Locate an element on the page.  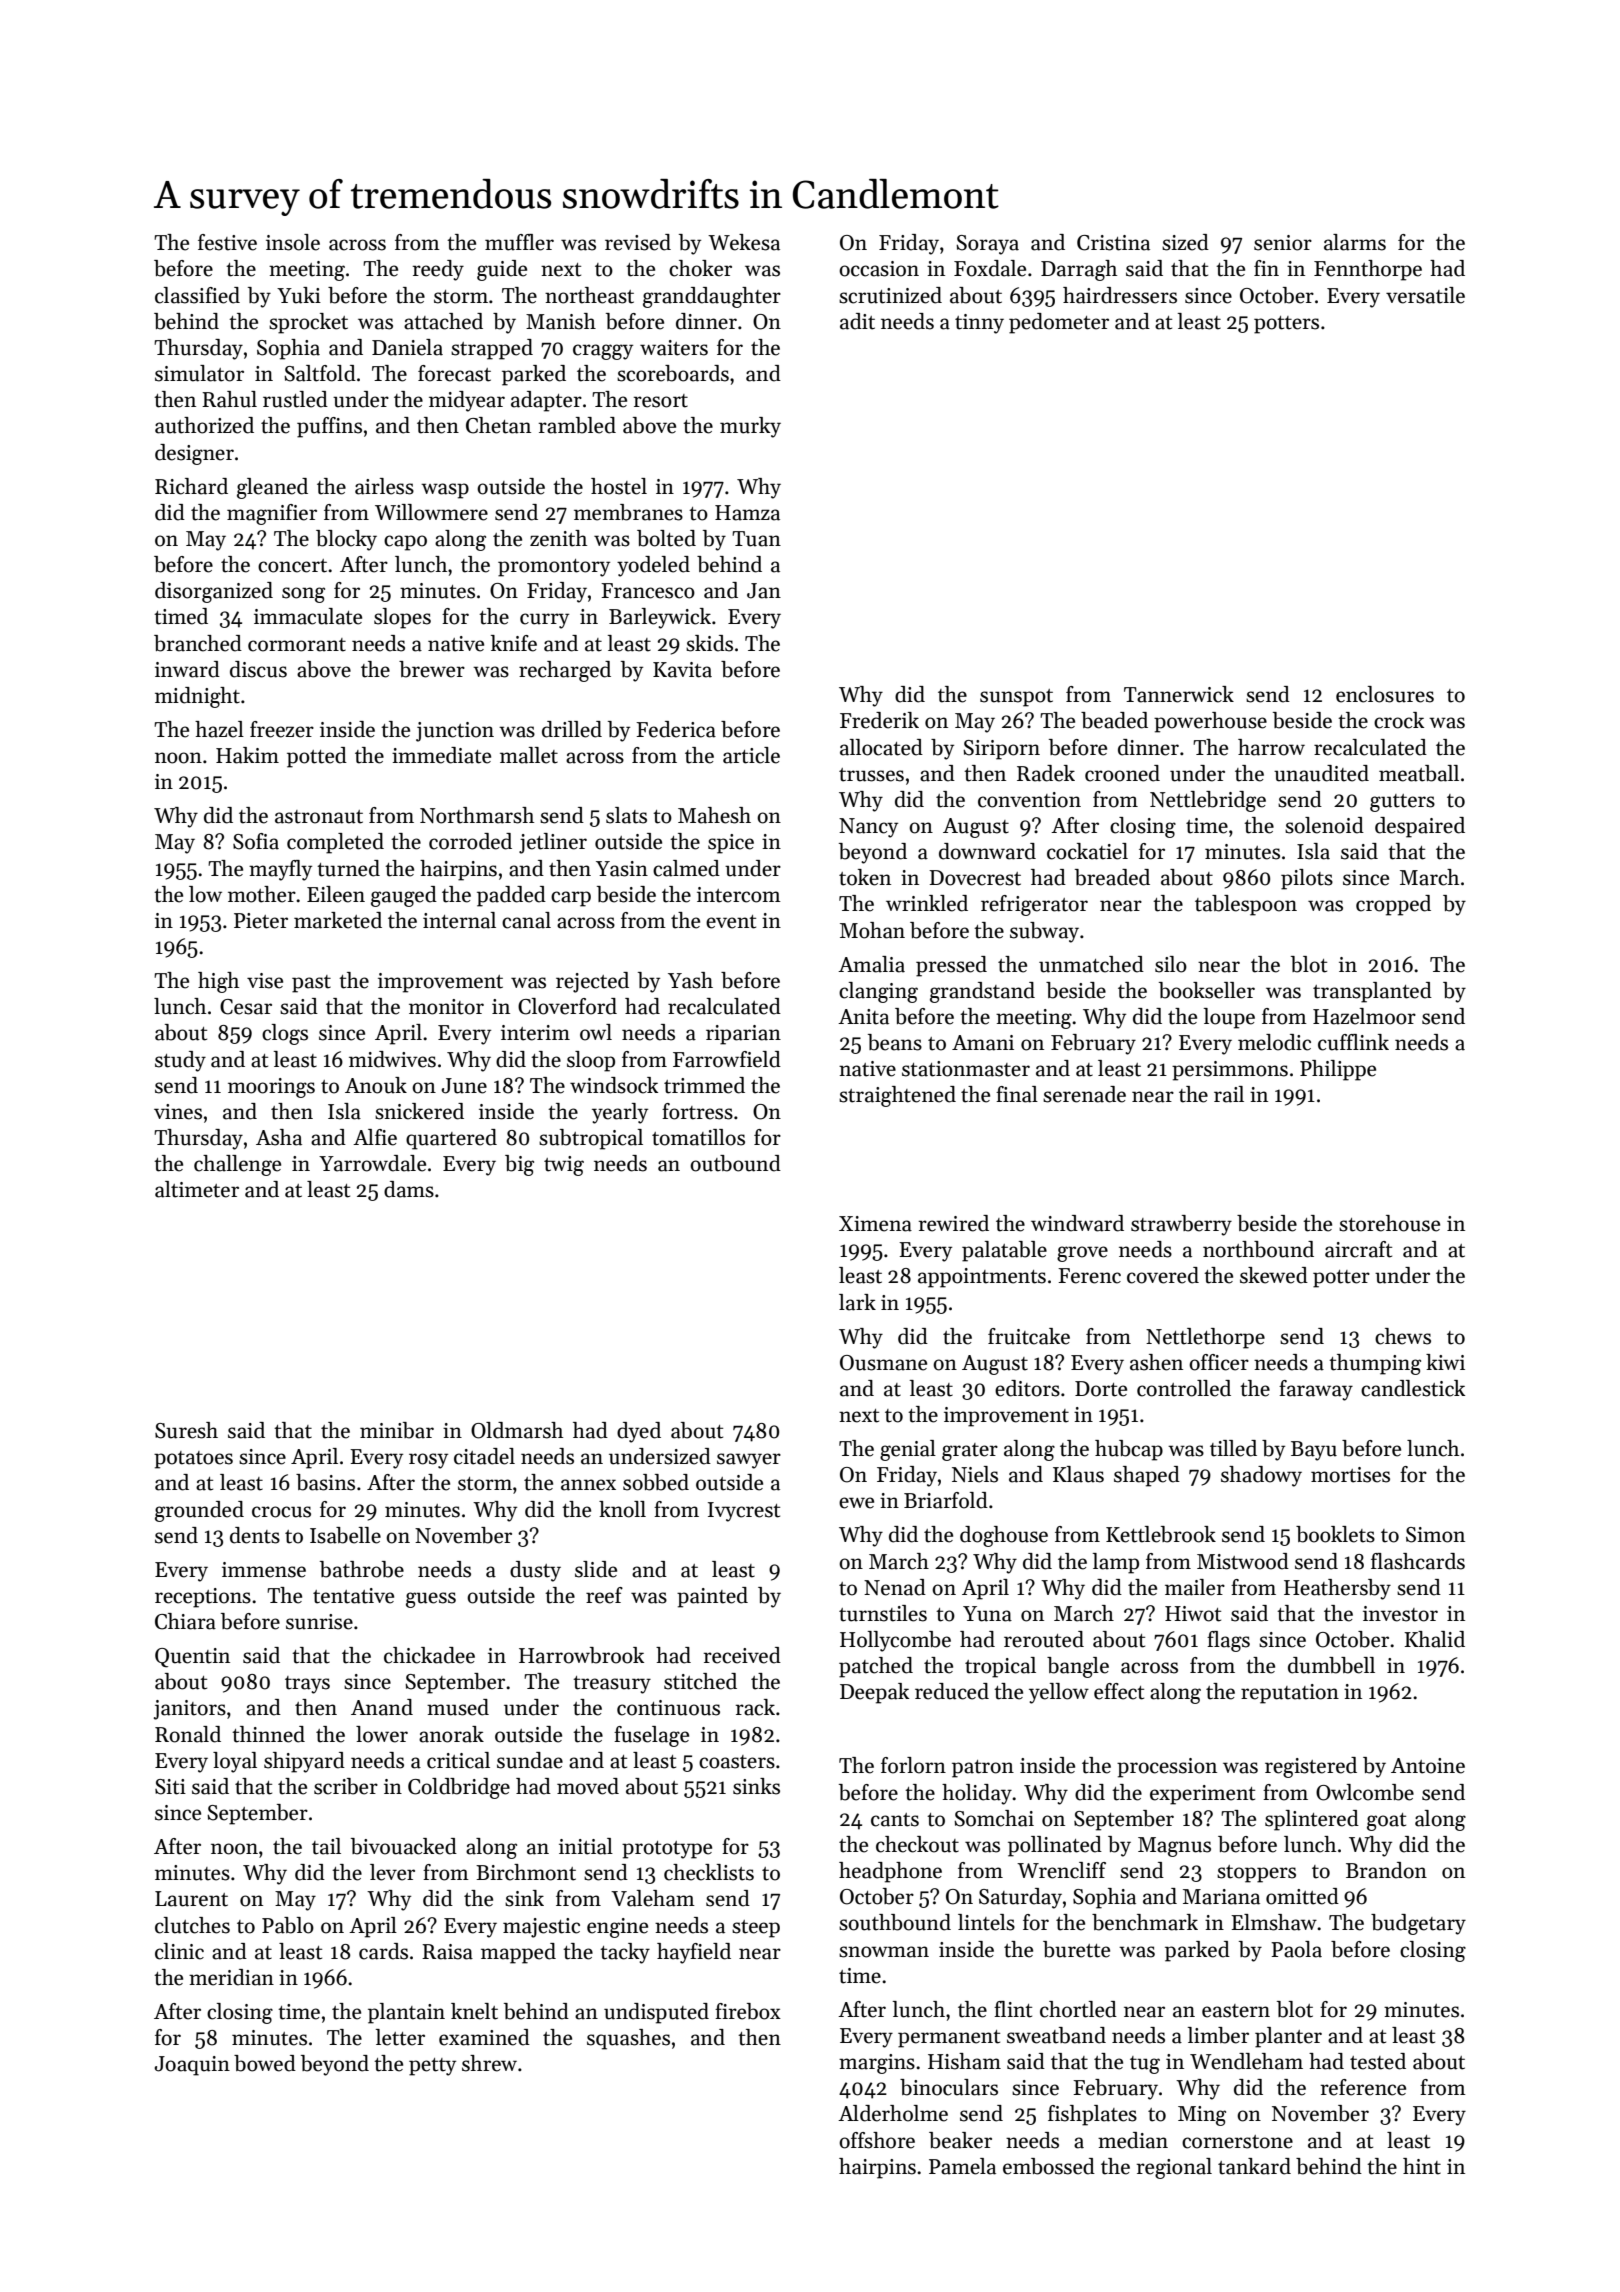
enclosures is located at coordinates (1385, 694).
